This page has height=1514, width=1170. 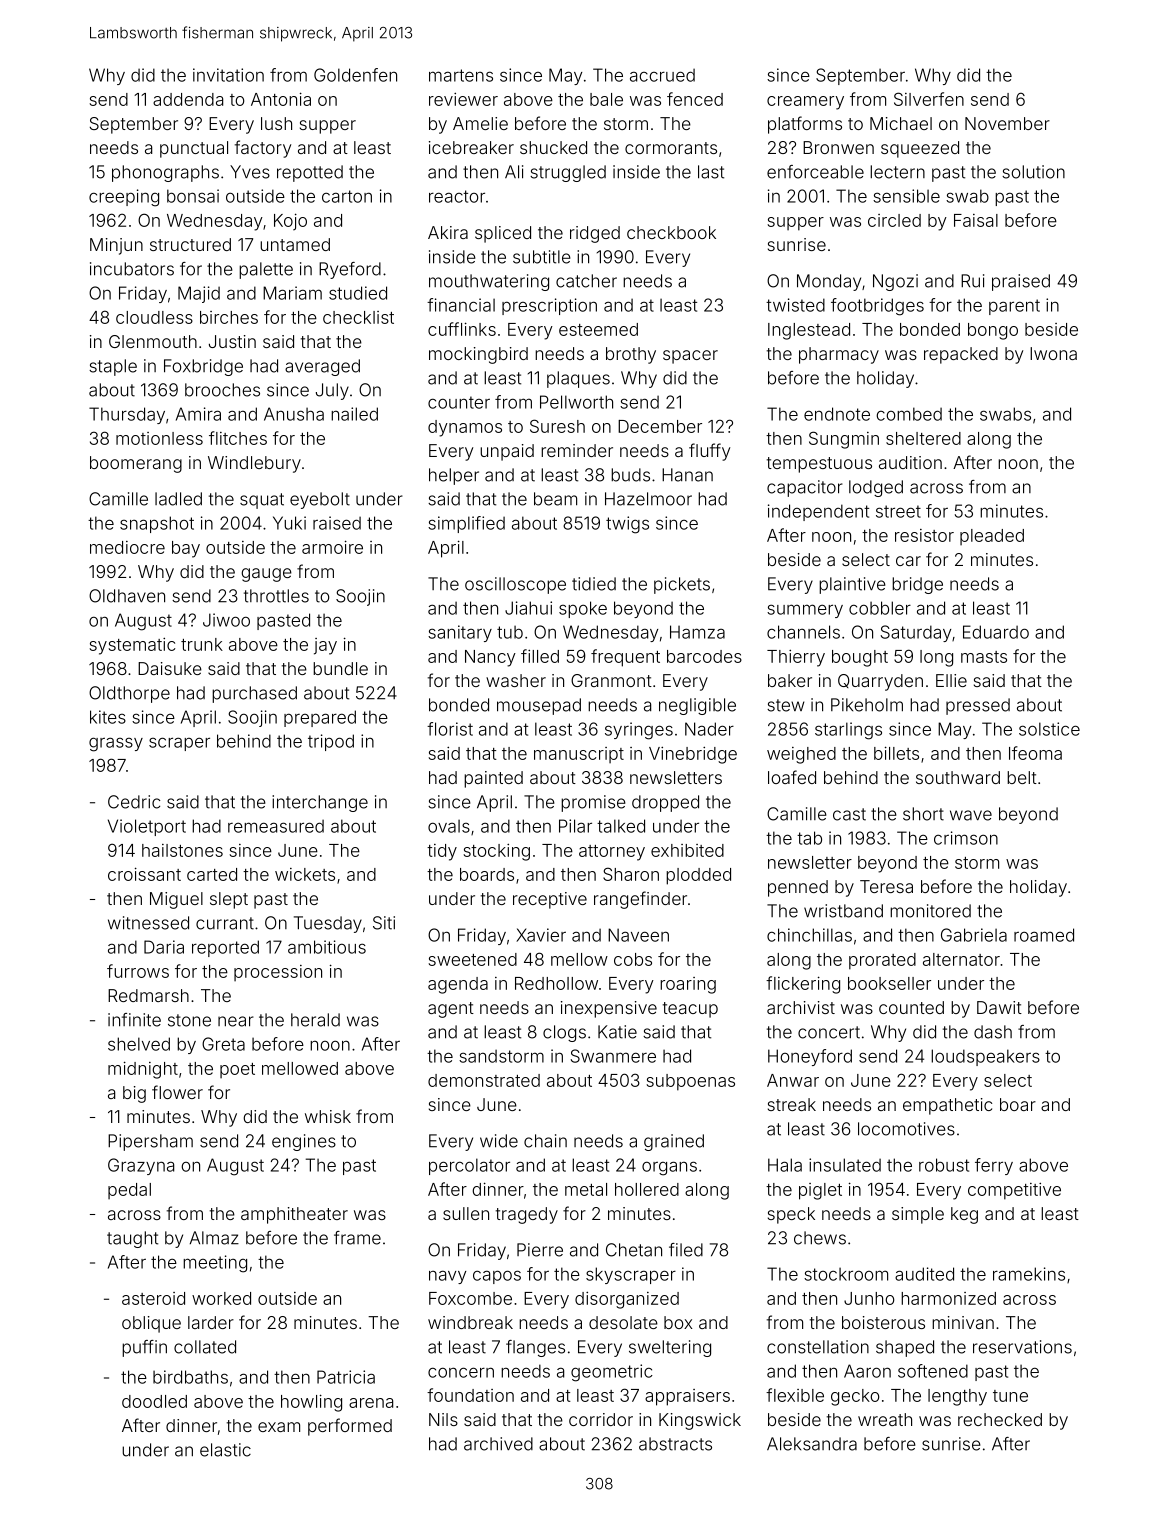 What do you see at coordinates (493, 779) in the page?
I see `painted` at bounding box center [493, 779].
